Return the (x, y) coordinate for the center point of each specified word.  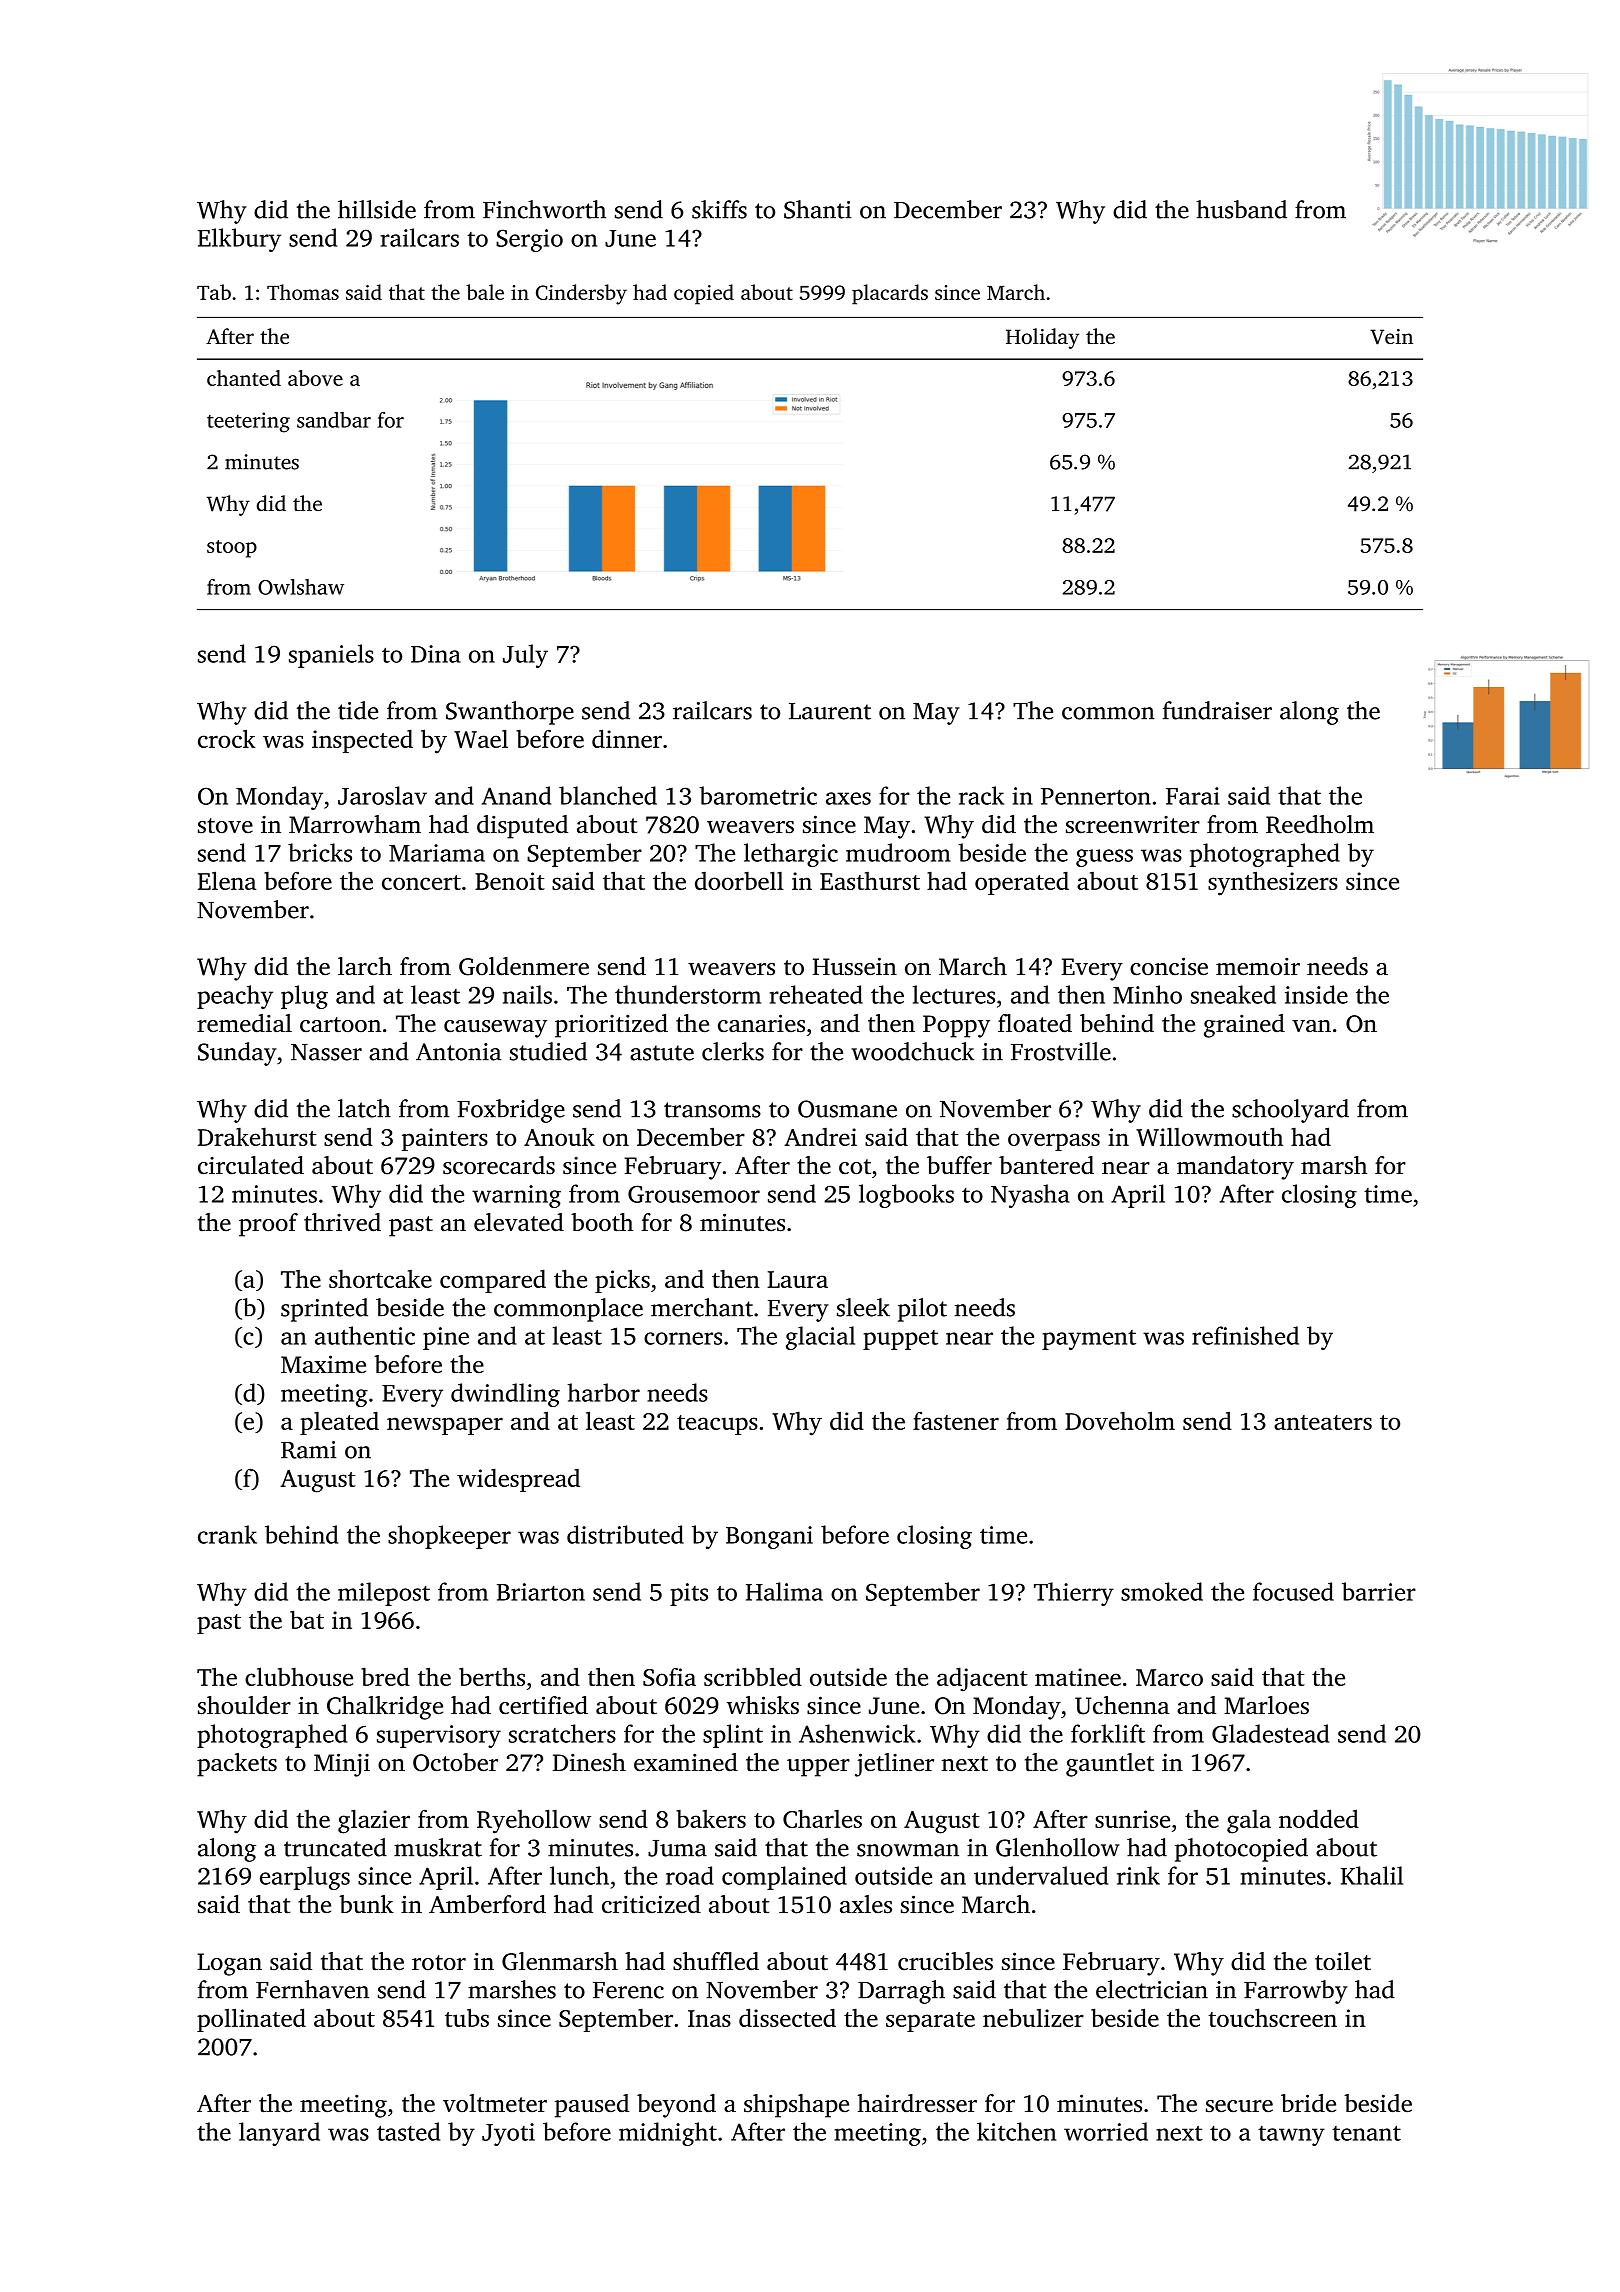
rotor (439, 1963)
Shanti (817, 209)
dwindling (505, 1395)
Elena (227, 880)
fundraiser (1217, 710)
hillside (377, 209)
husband (1241, 209)
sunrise (1132, 1819)
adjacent (982, 1679)
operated (1022, 883)
